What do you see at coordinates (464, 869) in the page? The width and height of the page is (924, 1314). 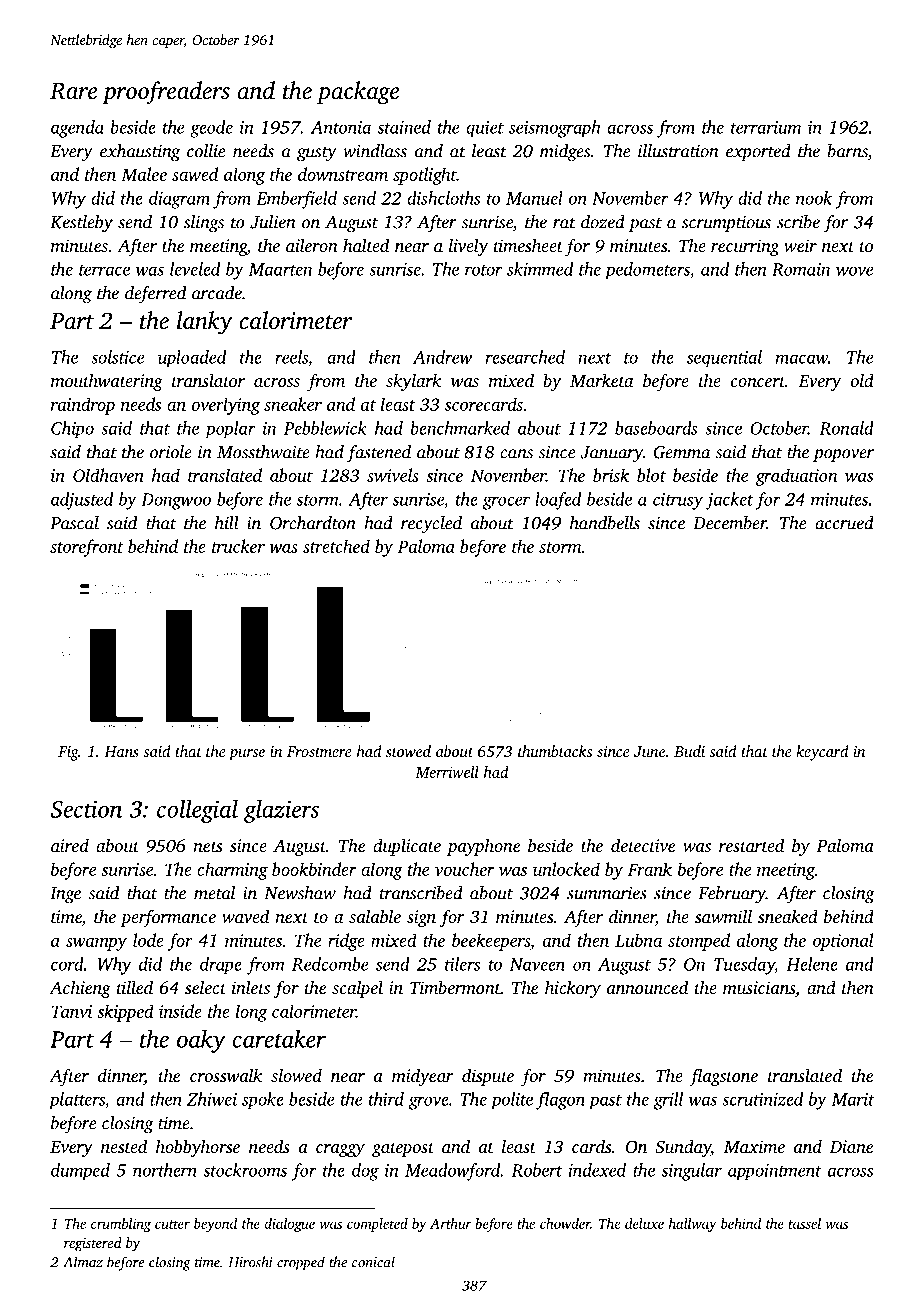 I see `voucher` at bounding box center [464, 869].
